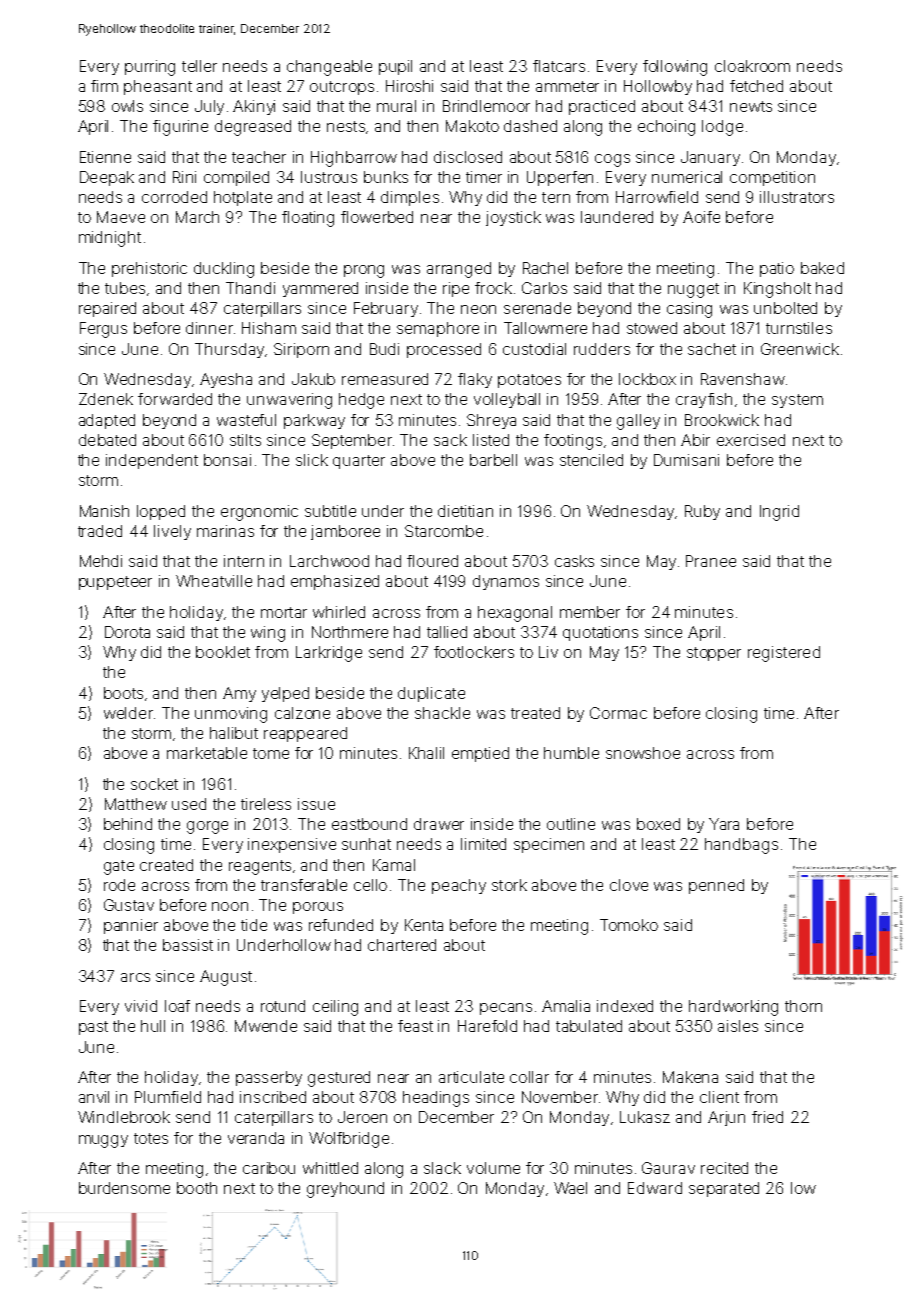 The height and width of the screenshot is (1308, 924). I want to click on cloakroom, so click(752, 66).
